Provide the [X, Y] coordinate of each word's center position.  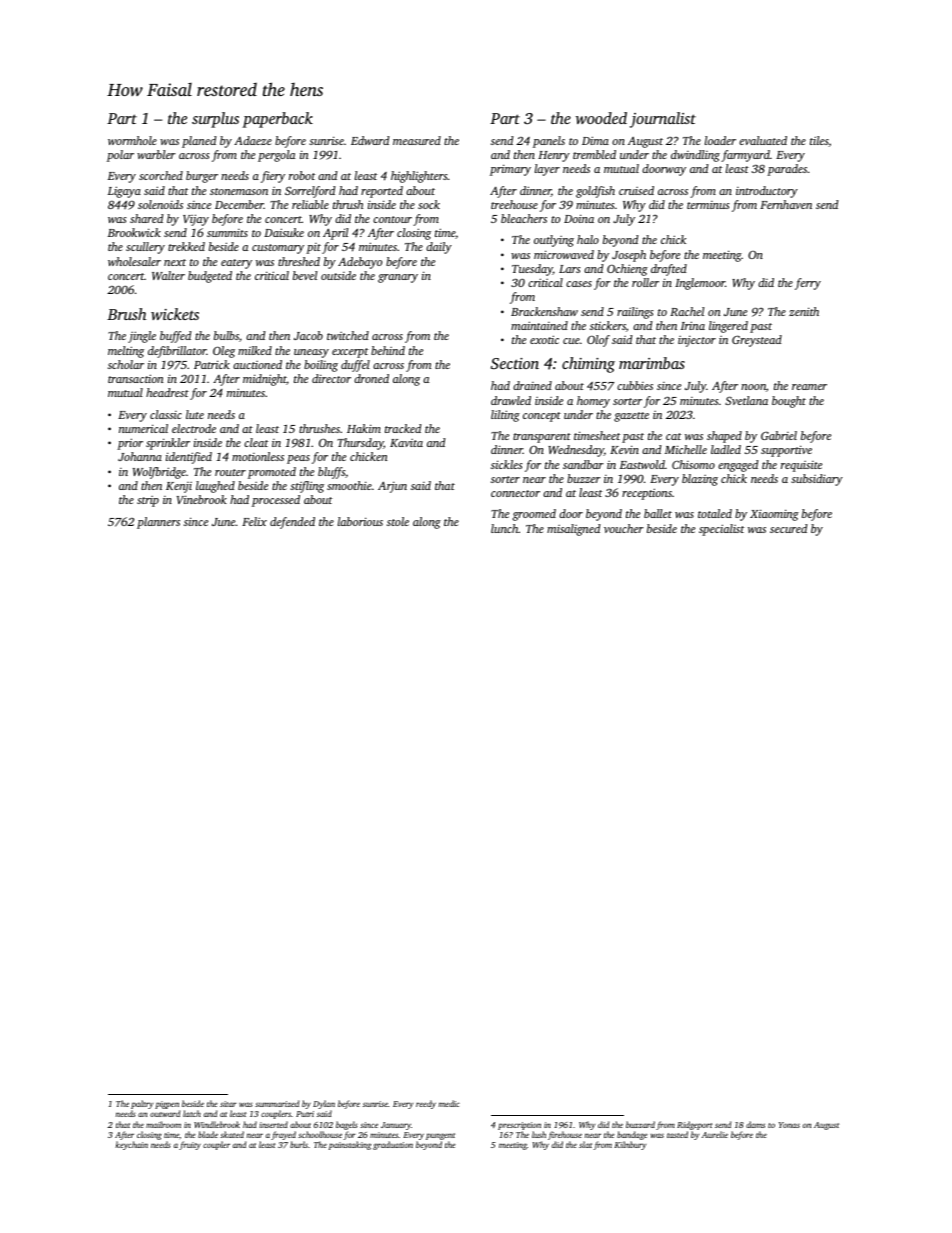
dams [755, 1124]
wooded [601, 118]
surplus [215, 120]
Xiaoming [774, 515]
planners [158, 523]
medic [449, 1103]
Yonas [789, 1125]
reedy [426, 1104]
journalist [663, 120]
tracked [403, 428]
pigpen [167, 1105]
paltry [142, 1104]
